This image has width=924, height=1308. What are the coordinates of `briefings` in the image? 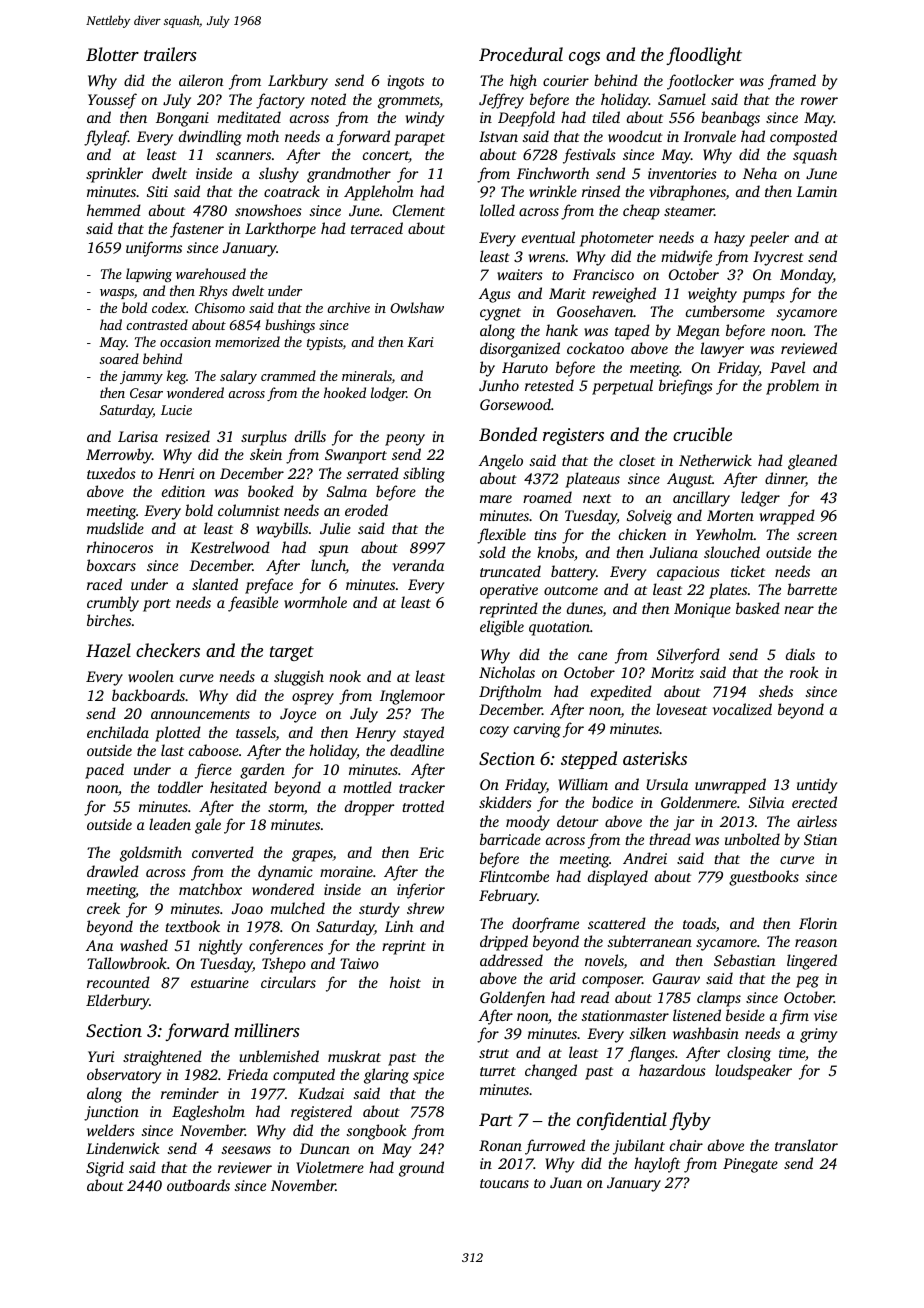 It's located at (686, 387).
